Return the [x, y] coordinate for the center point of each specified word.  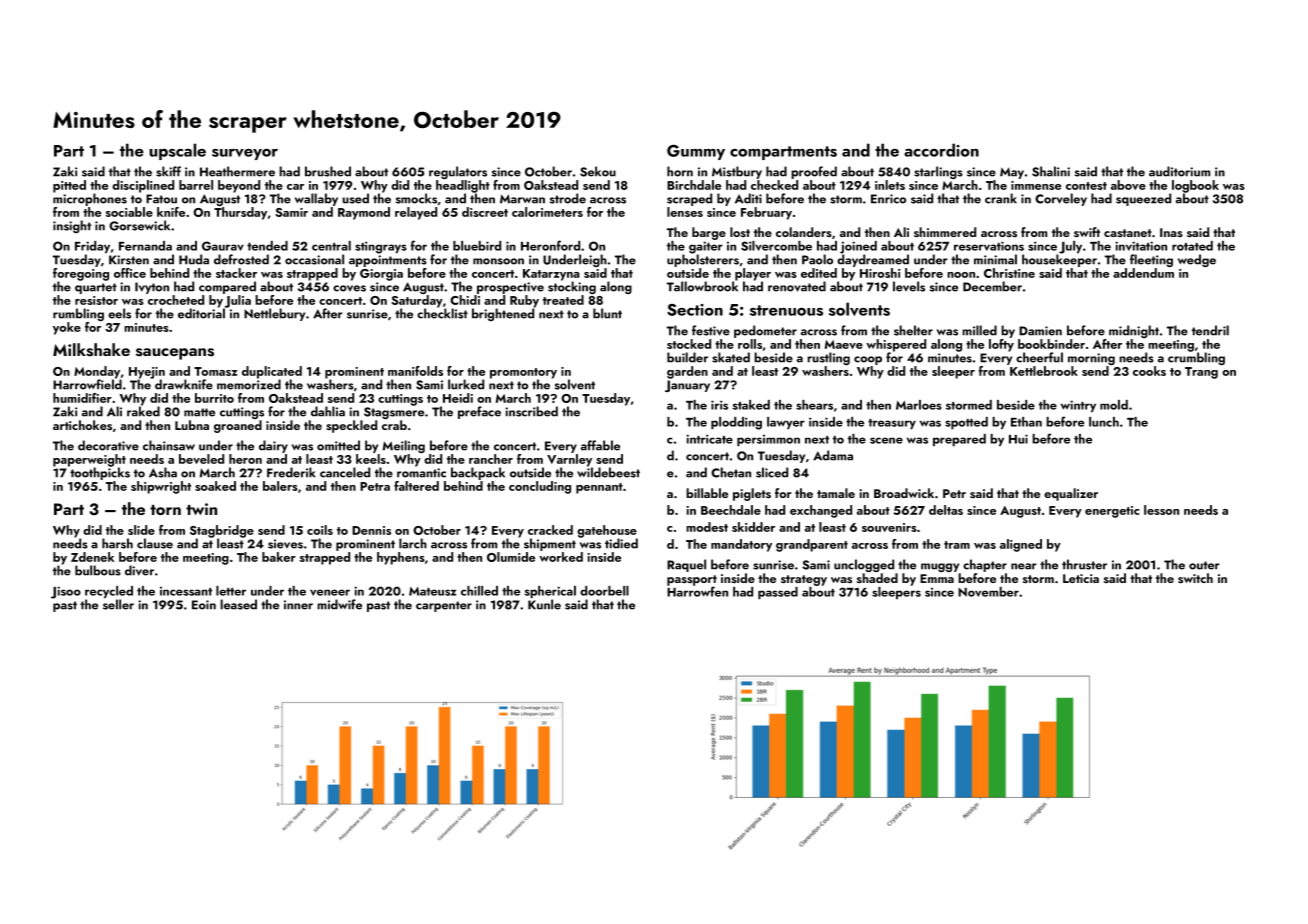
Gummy [696, 152]
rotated [1192, 246]
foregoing [81, 274]
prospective [510, 288]
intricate [709, 439]
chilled [479, 591]
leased [238, 604]
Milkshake [91, 350]
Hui [1018, 439]
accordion [941, 150]
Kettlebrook [1044, 371]
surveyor [245, 154]
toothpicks [100, 473]
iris [719, 405]
